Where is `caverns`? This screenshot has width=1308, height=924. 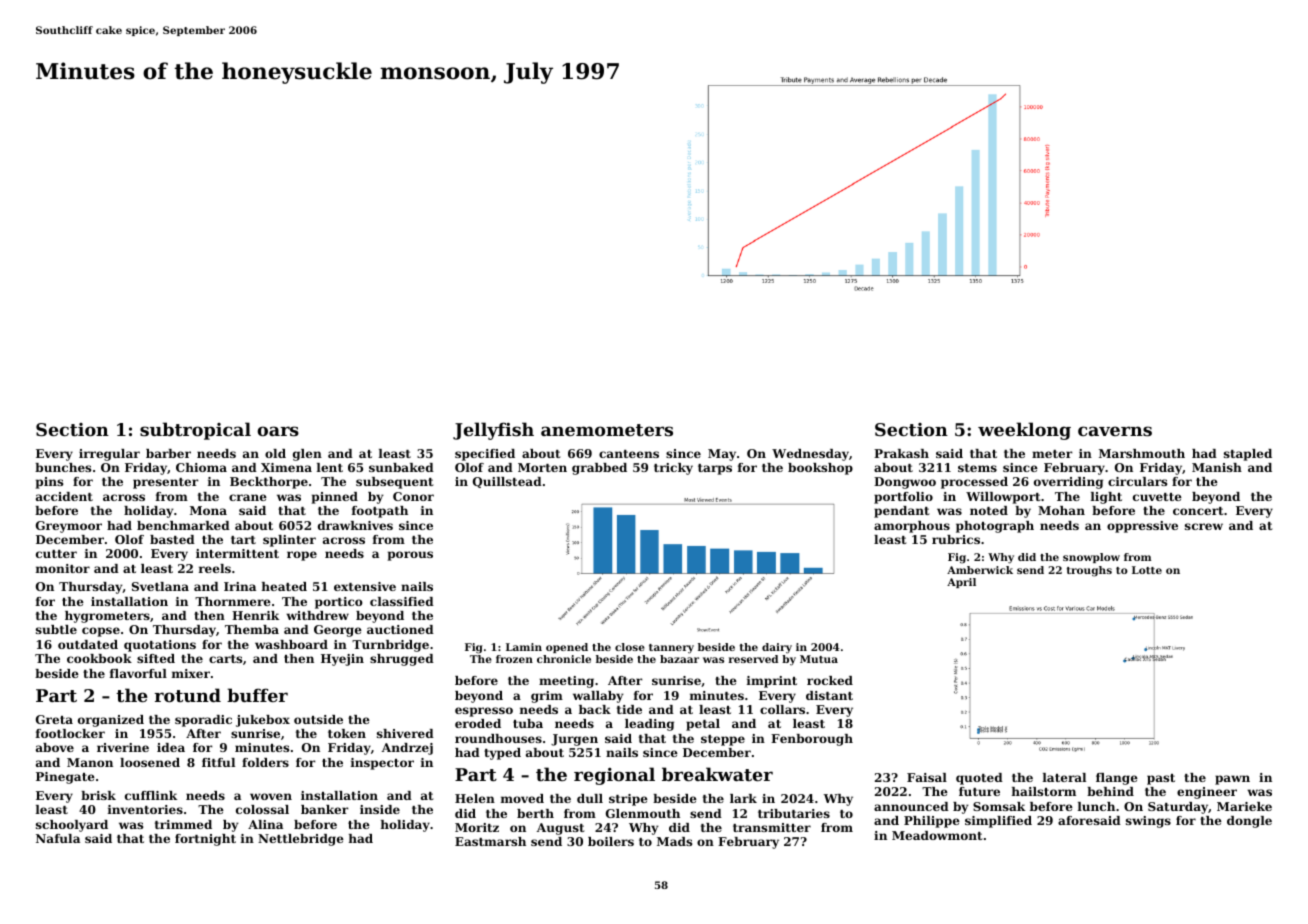 caverns is located at coordinates (1115, 431).
